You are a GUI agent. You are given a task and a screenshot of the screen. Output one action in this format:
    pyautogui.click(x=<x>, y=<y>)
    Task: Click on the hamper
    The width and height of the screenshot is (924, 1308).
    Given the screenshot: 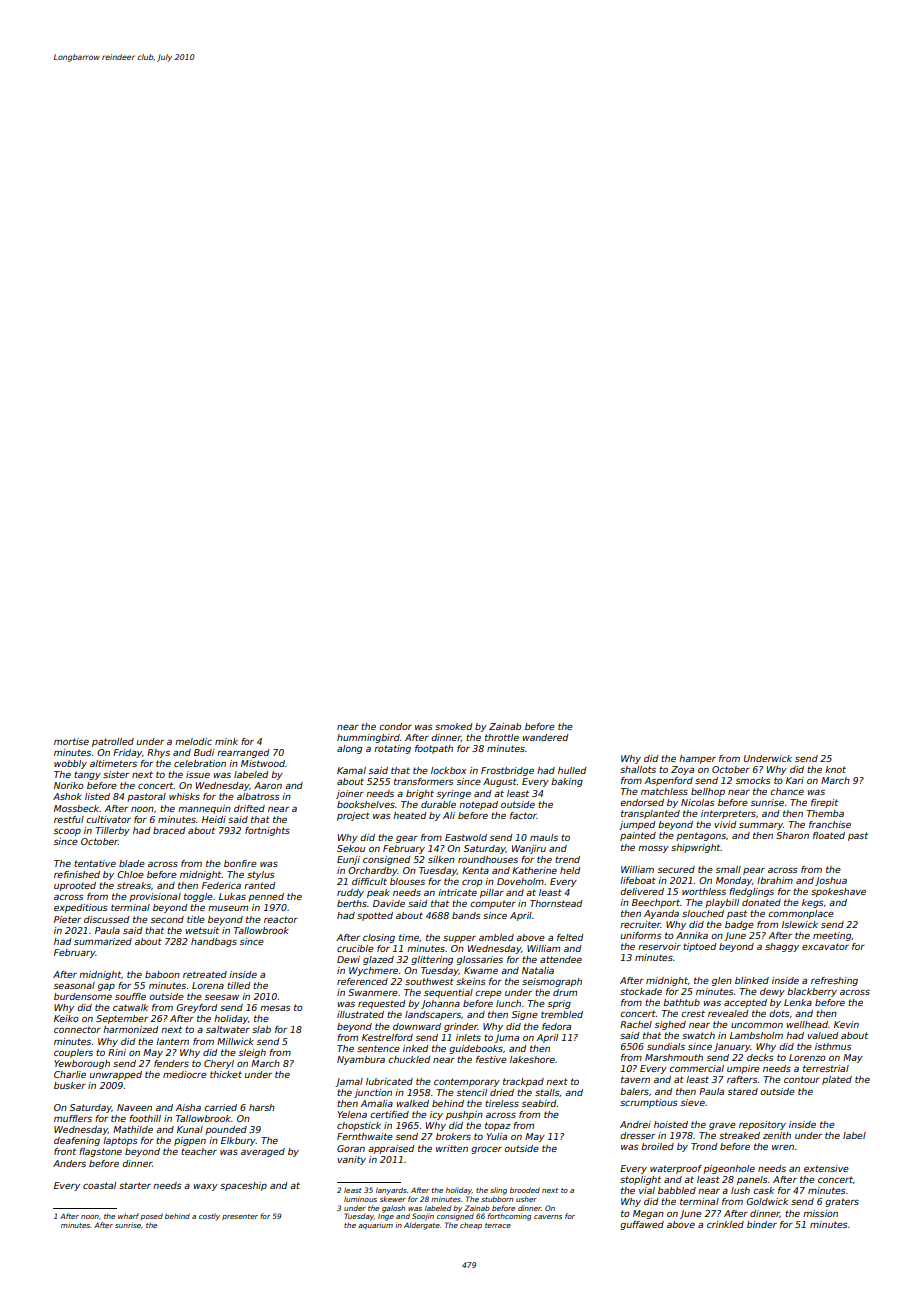 What is the action you would take?
    pyautogui.click(x=697, y=759)
